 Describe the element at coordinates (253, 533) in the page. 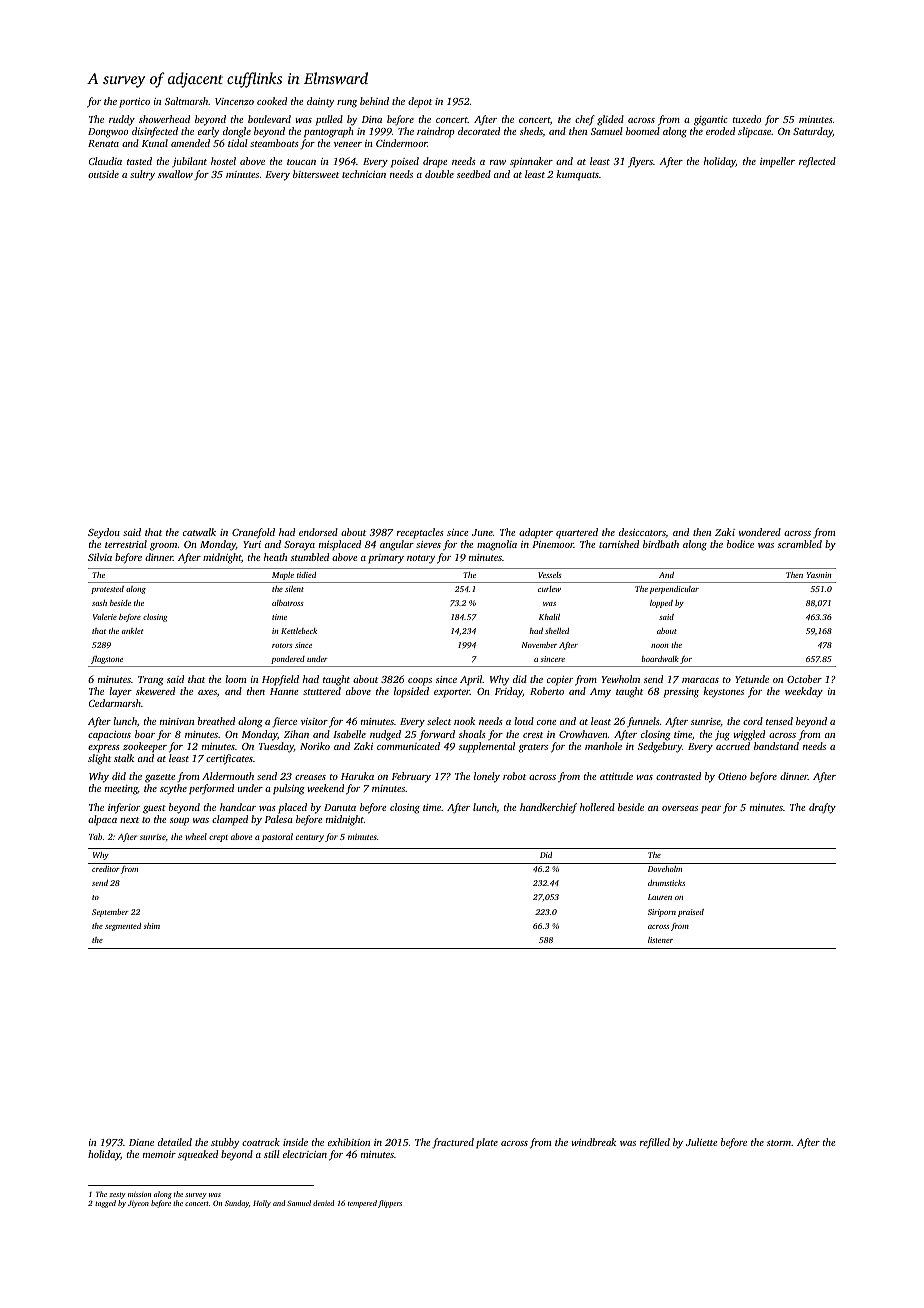

I see `Cranefold` at that location.
